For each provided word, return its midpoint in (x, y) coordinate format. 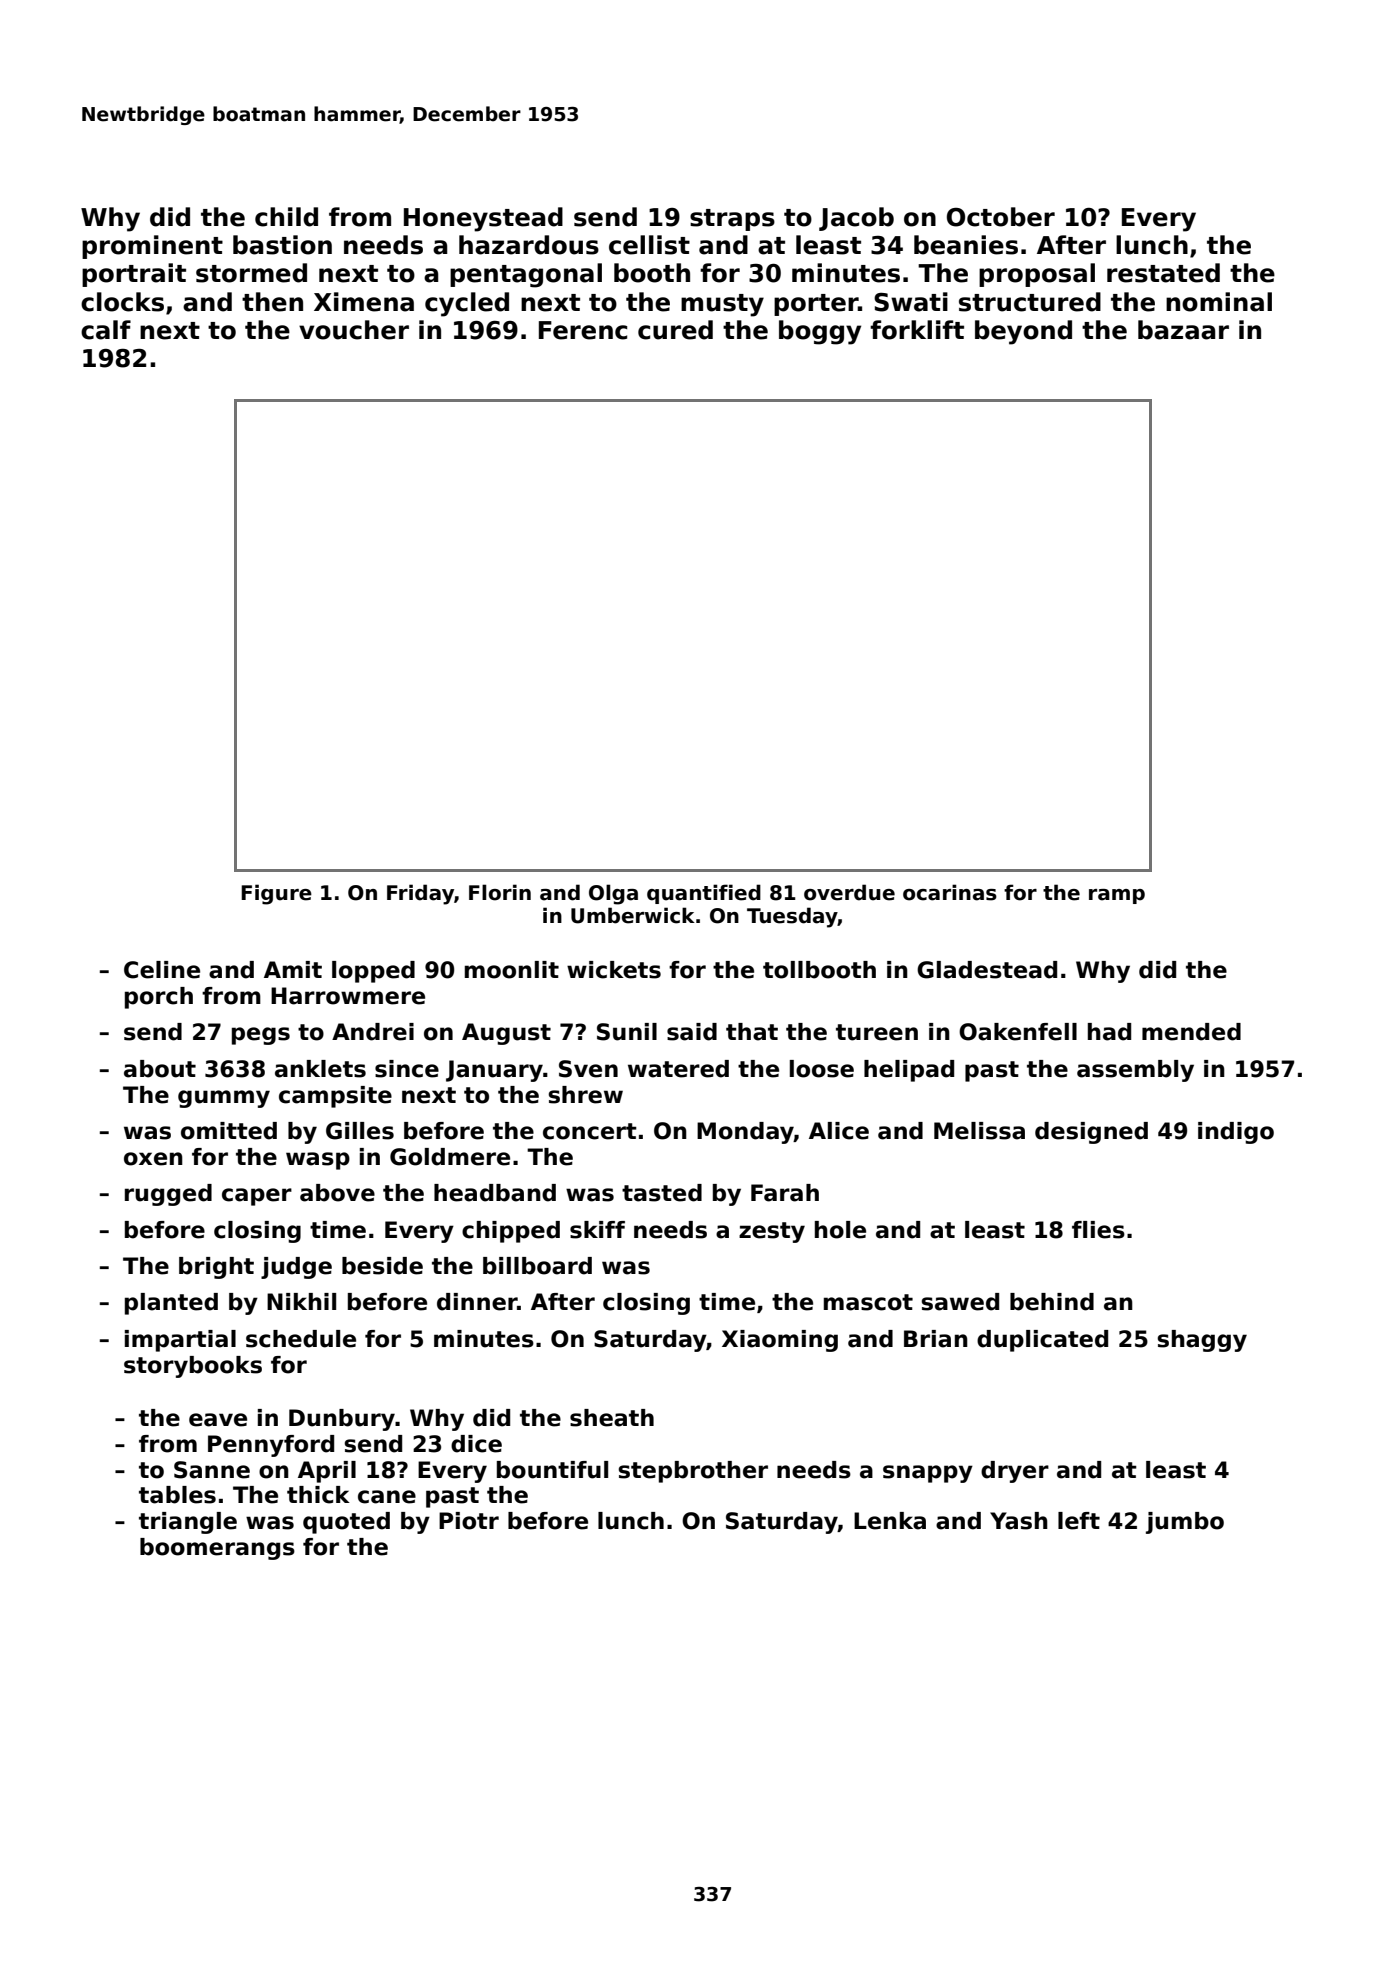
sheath (612, 1418)
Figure (276, 894)
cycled (467, 304)
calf (106, 330)
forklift (917, 330)
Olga (613, 894)
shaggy (1202, 1341)
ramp (1117, 896)
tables (177, 1495)
